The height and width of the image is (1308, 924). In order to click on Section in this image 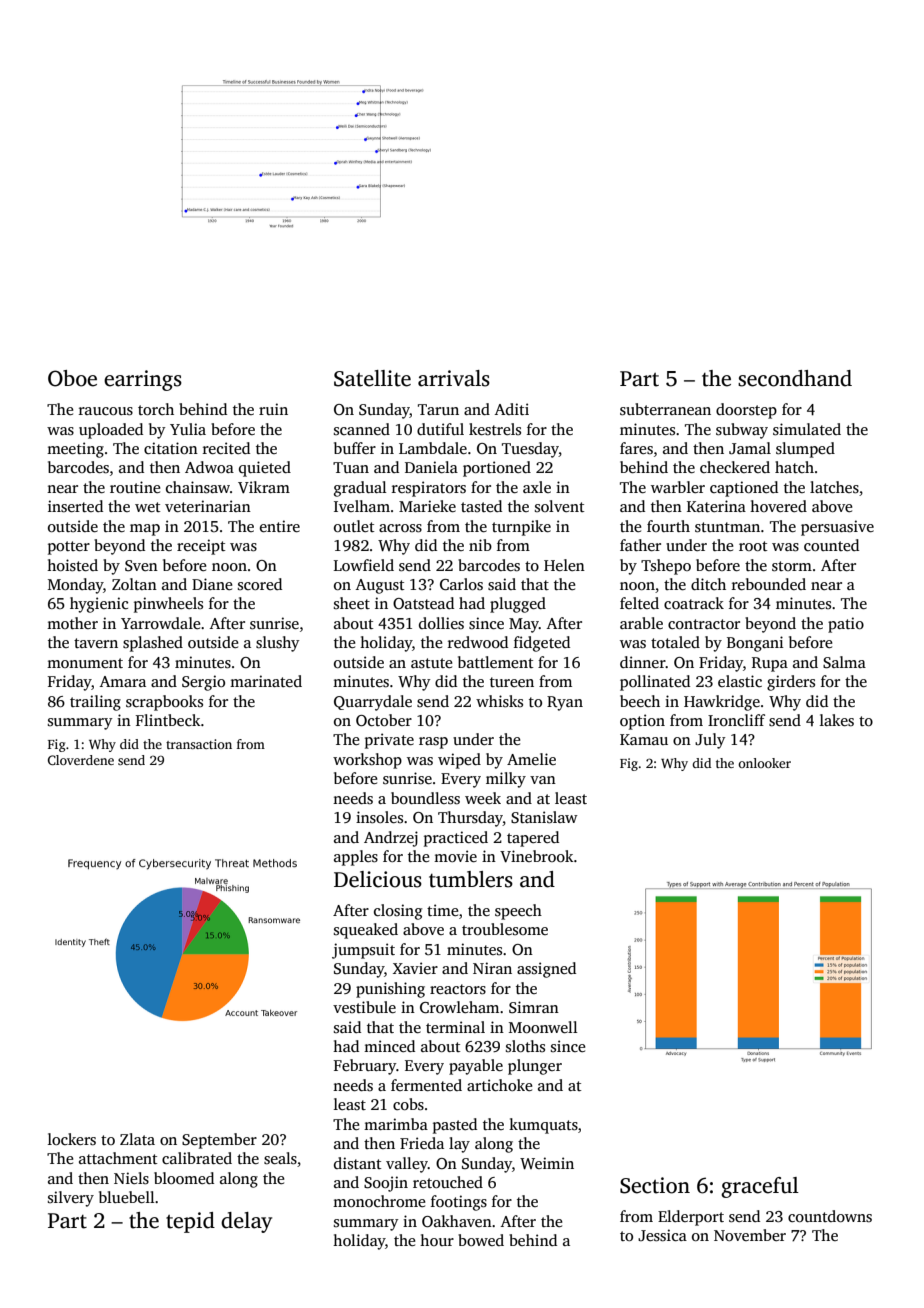, I will do `click(655, 1185)`.
